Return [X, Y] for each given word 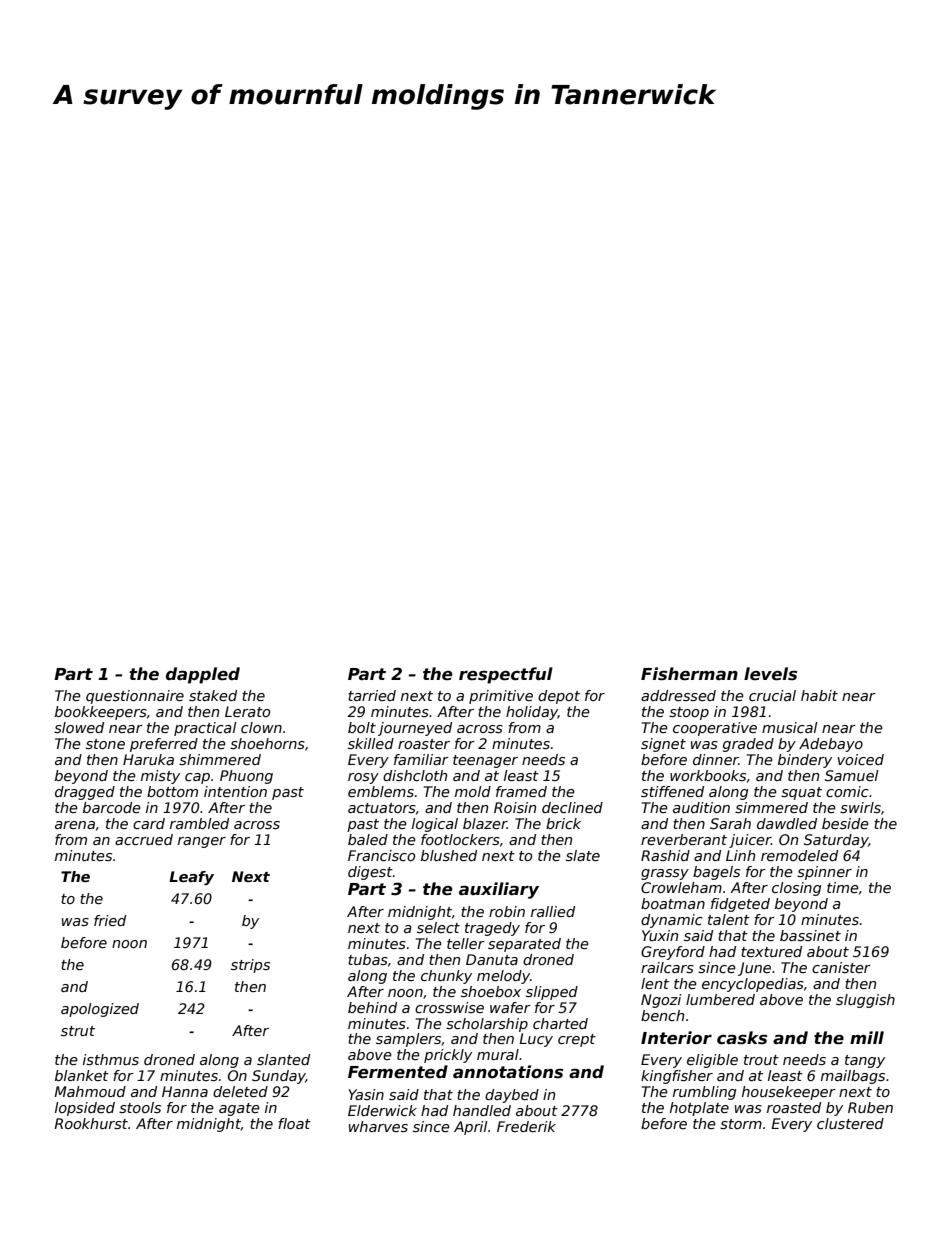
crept [577, 1040]
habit [819, 695]
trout [761, 1060]
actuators [382, 808]
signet [663, 745]
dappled [203, 675]
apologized [100, 1010]
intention [235, 791]
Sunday [279, 1077]
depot [559, 697]
